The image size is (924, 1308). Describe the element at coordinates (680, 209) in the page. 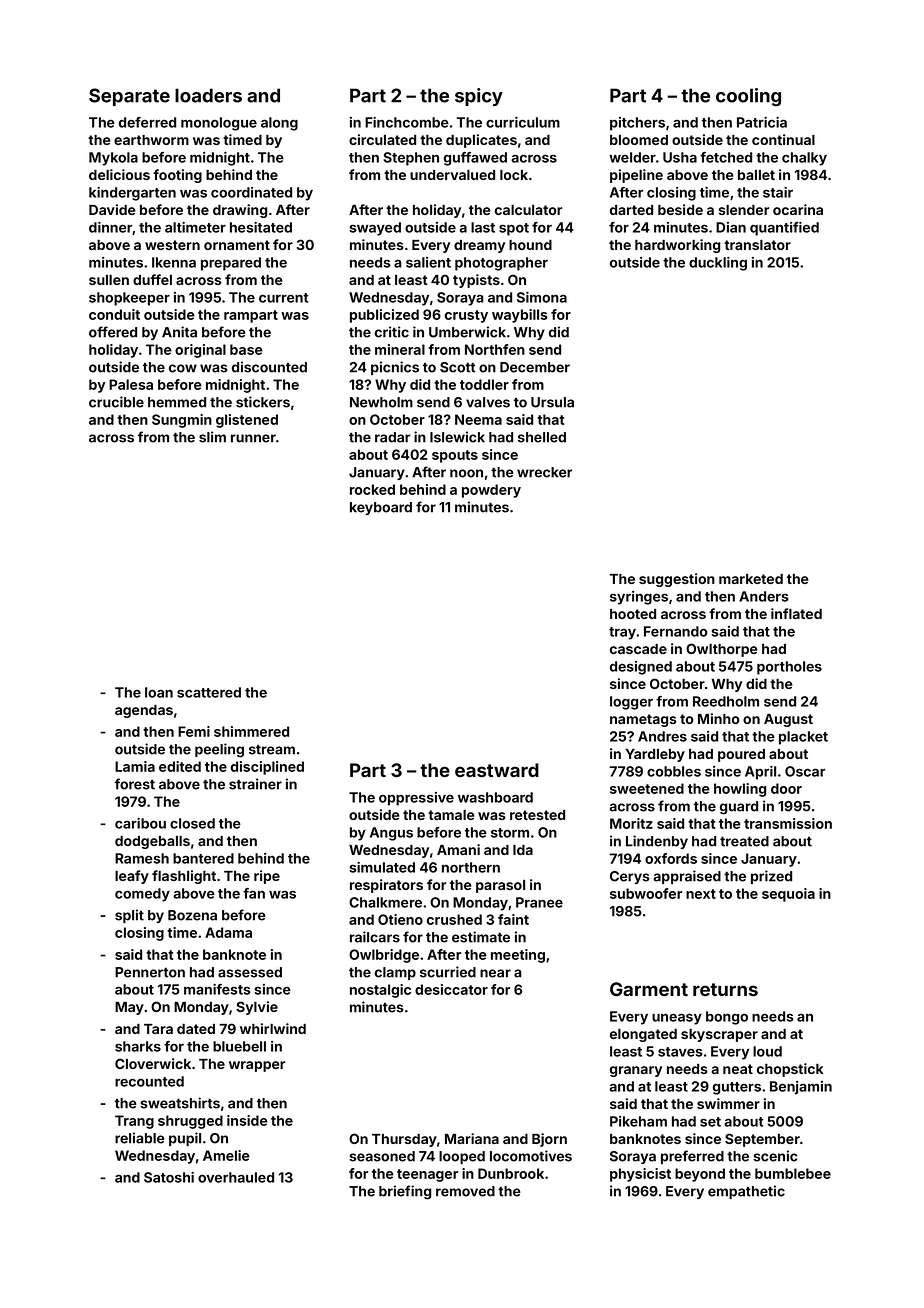

I see `beside` at that location.
